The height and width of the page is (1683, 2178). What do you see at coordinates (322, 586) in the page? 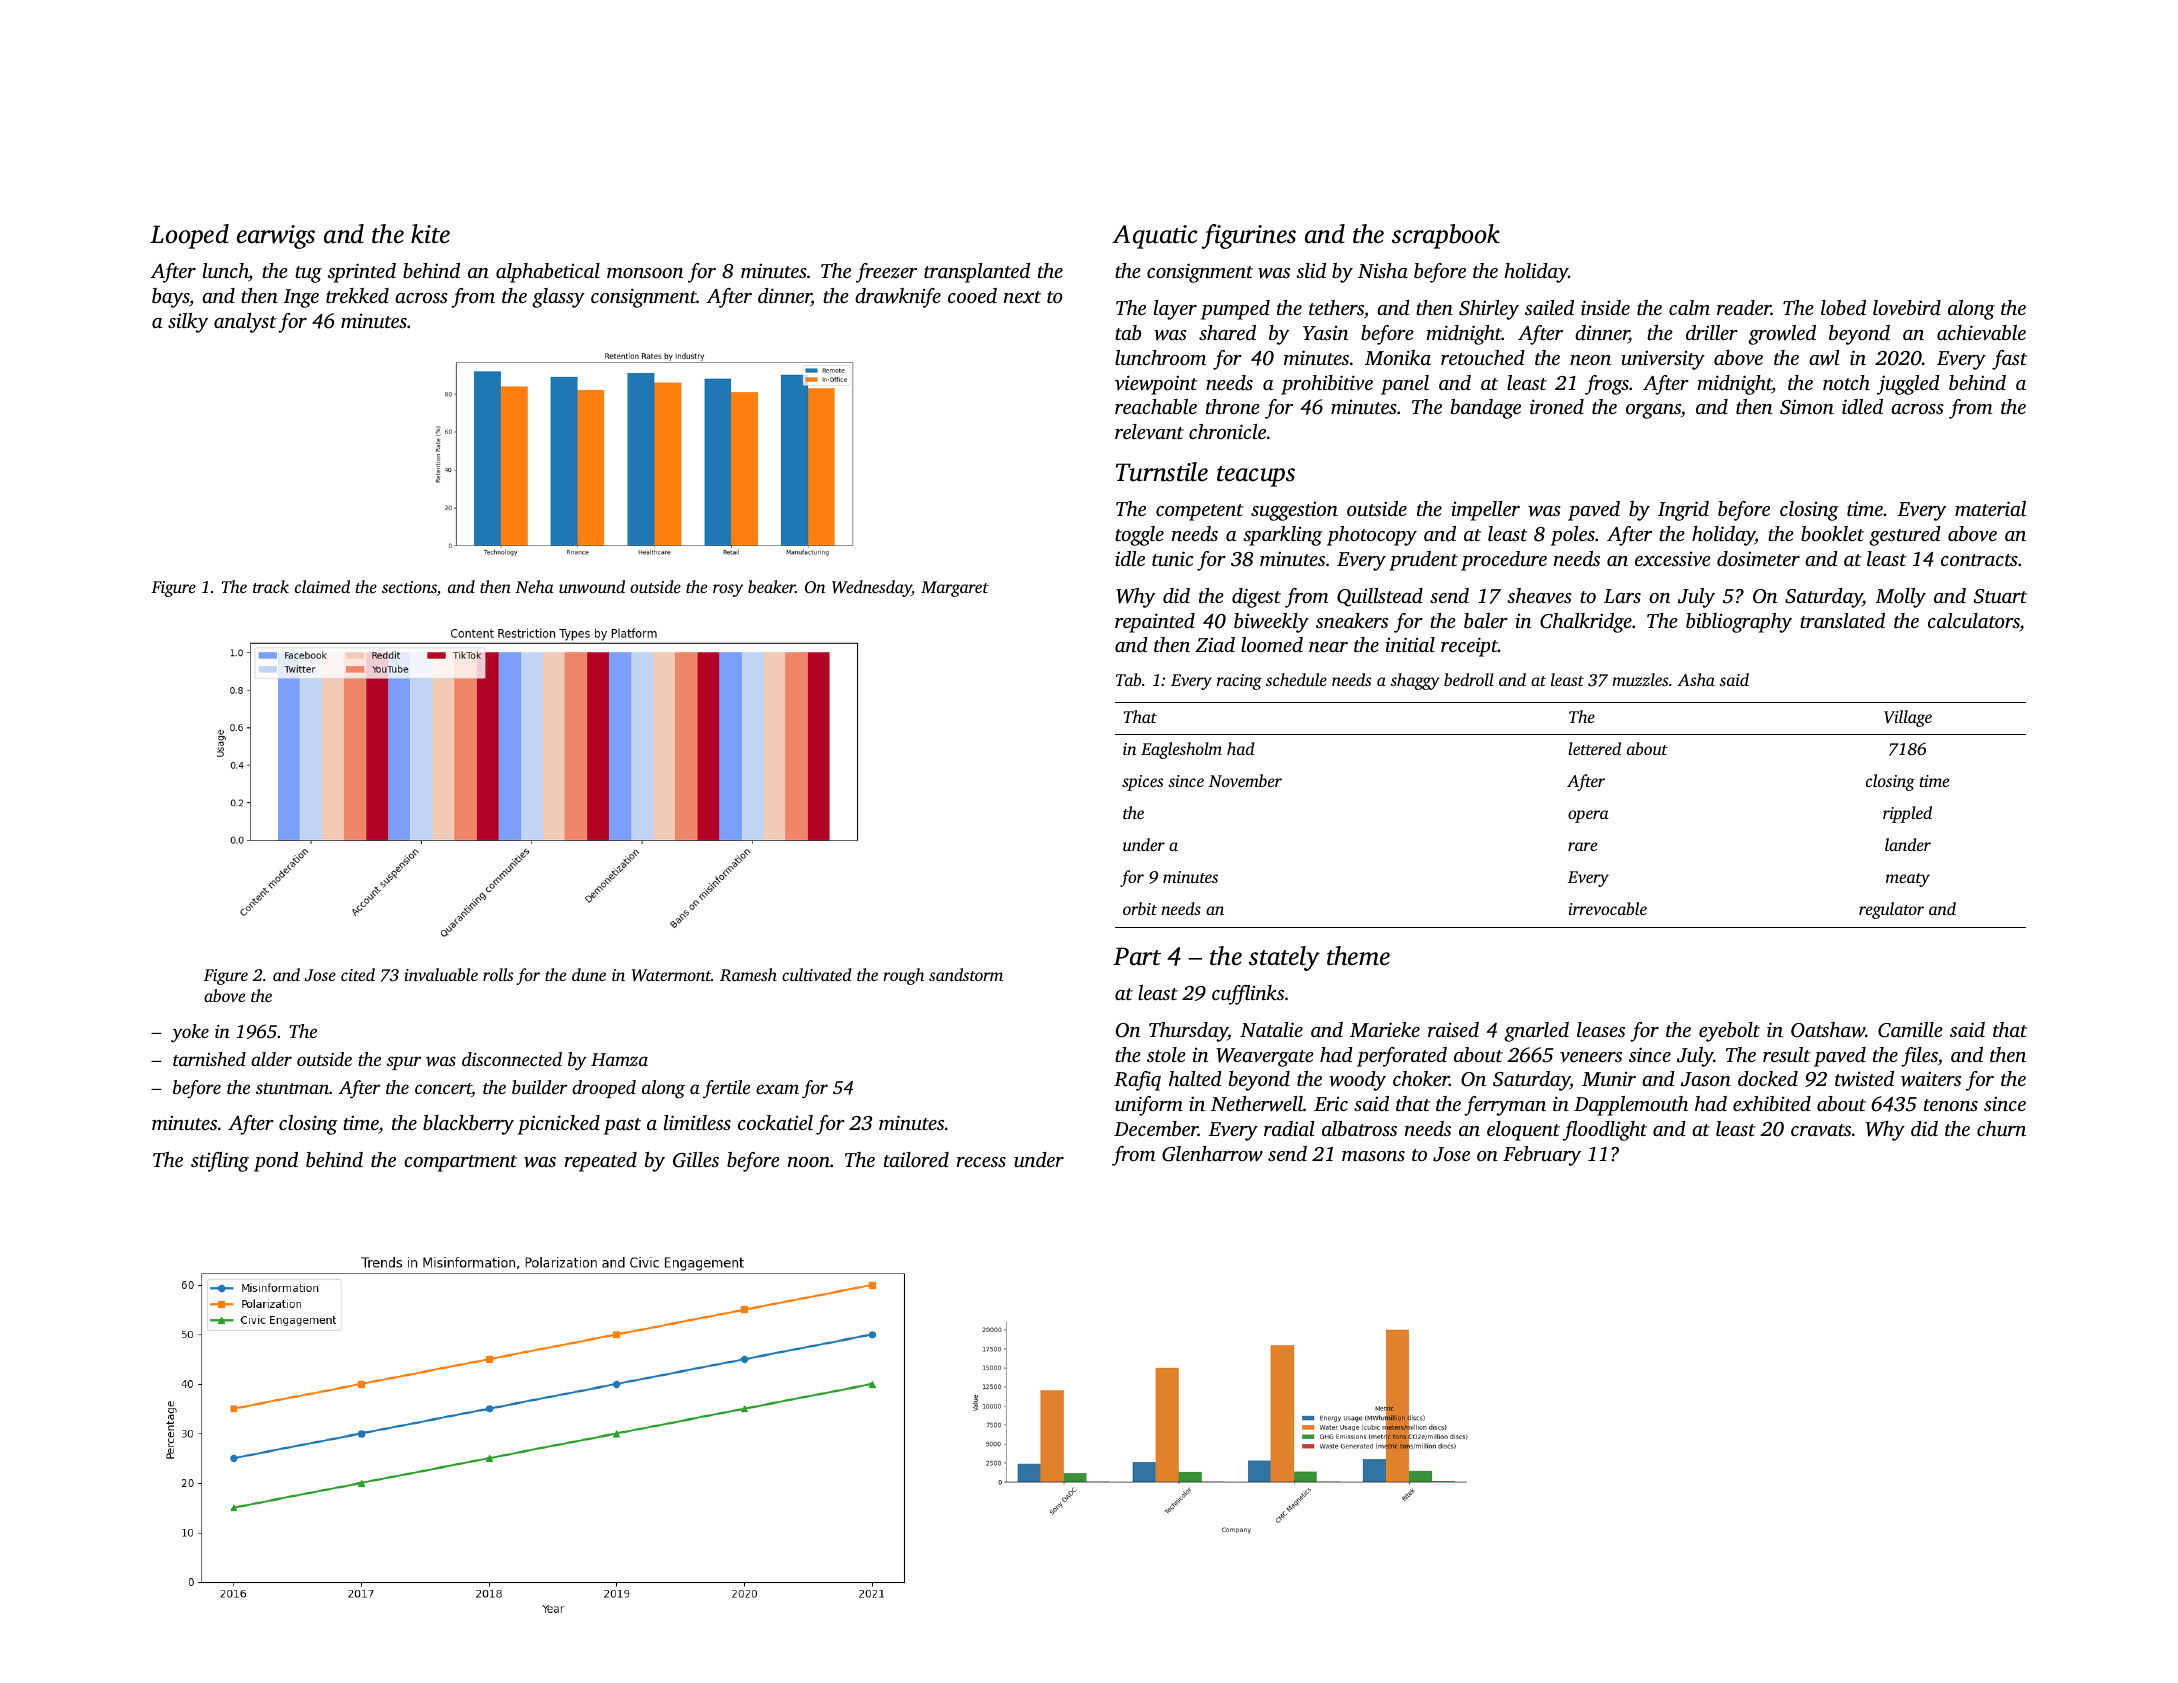
I see `claimed` at bounding box center [322, 586].
